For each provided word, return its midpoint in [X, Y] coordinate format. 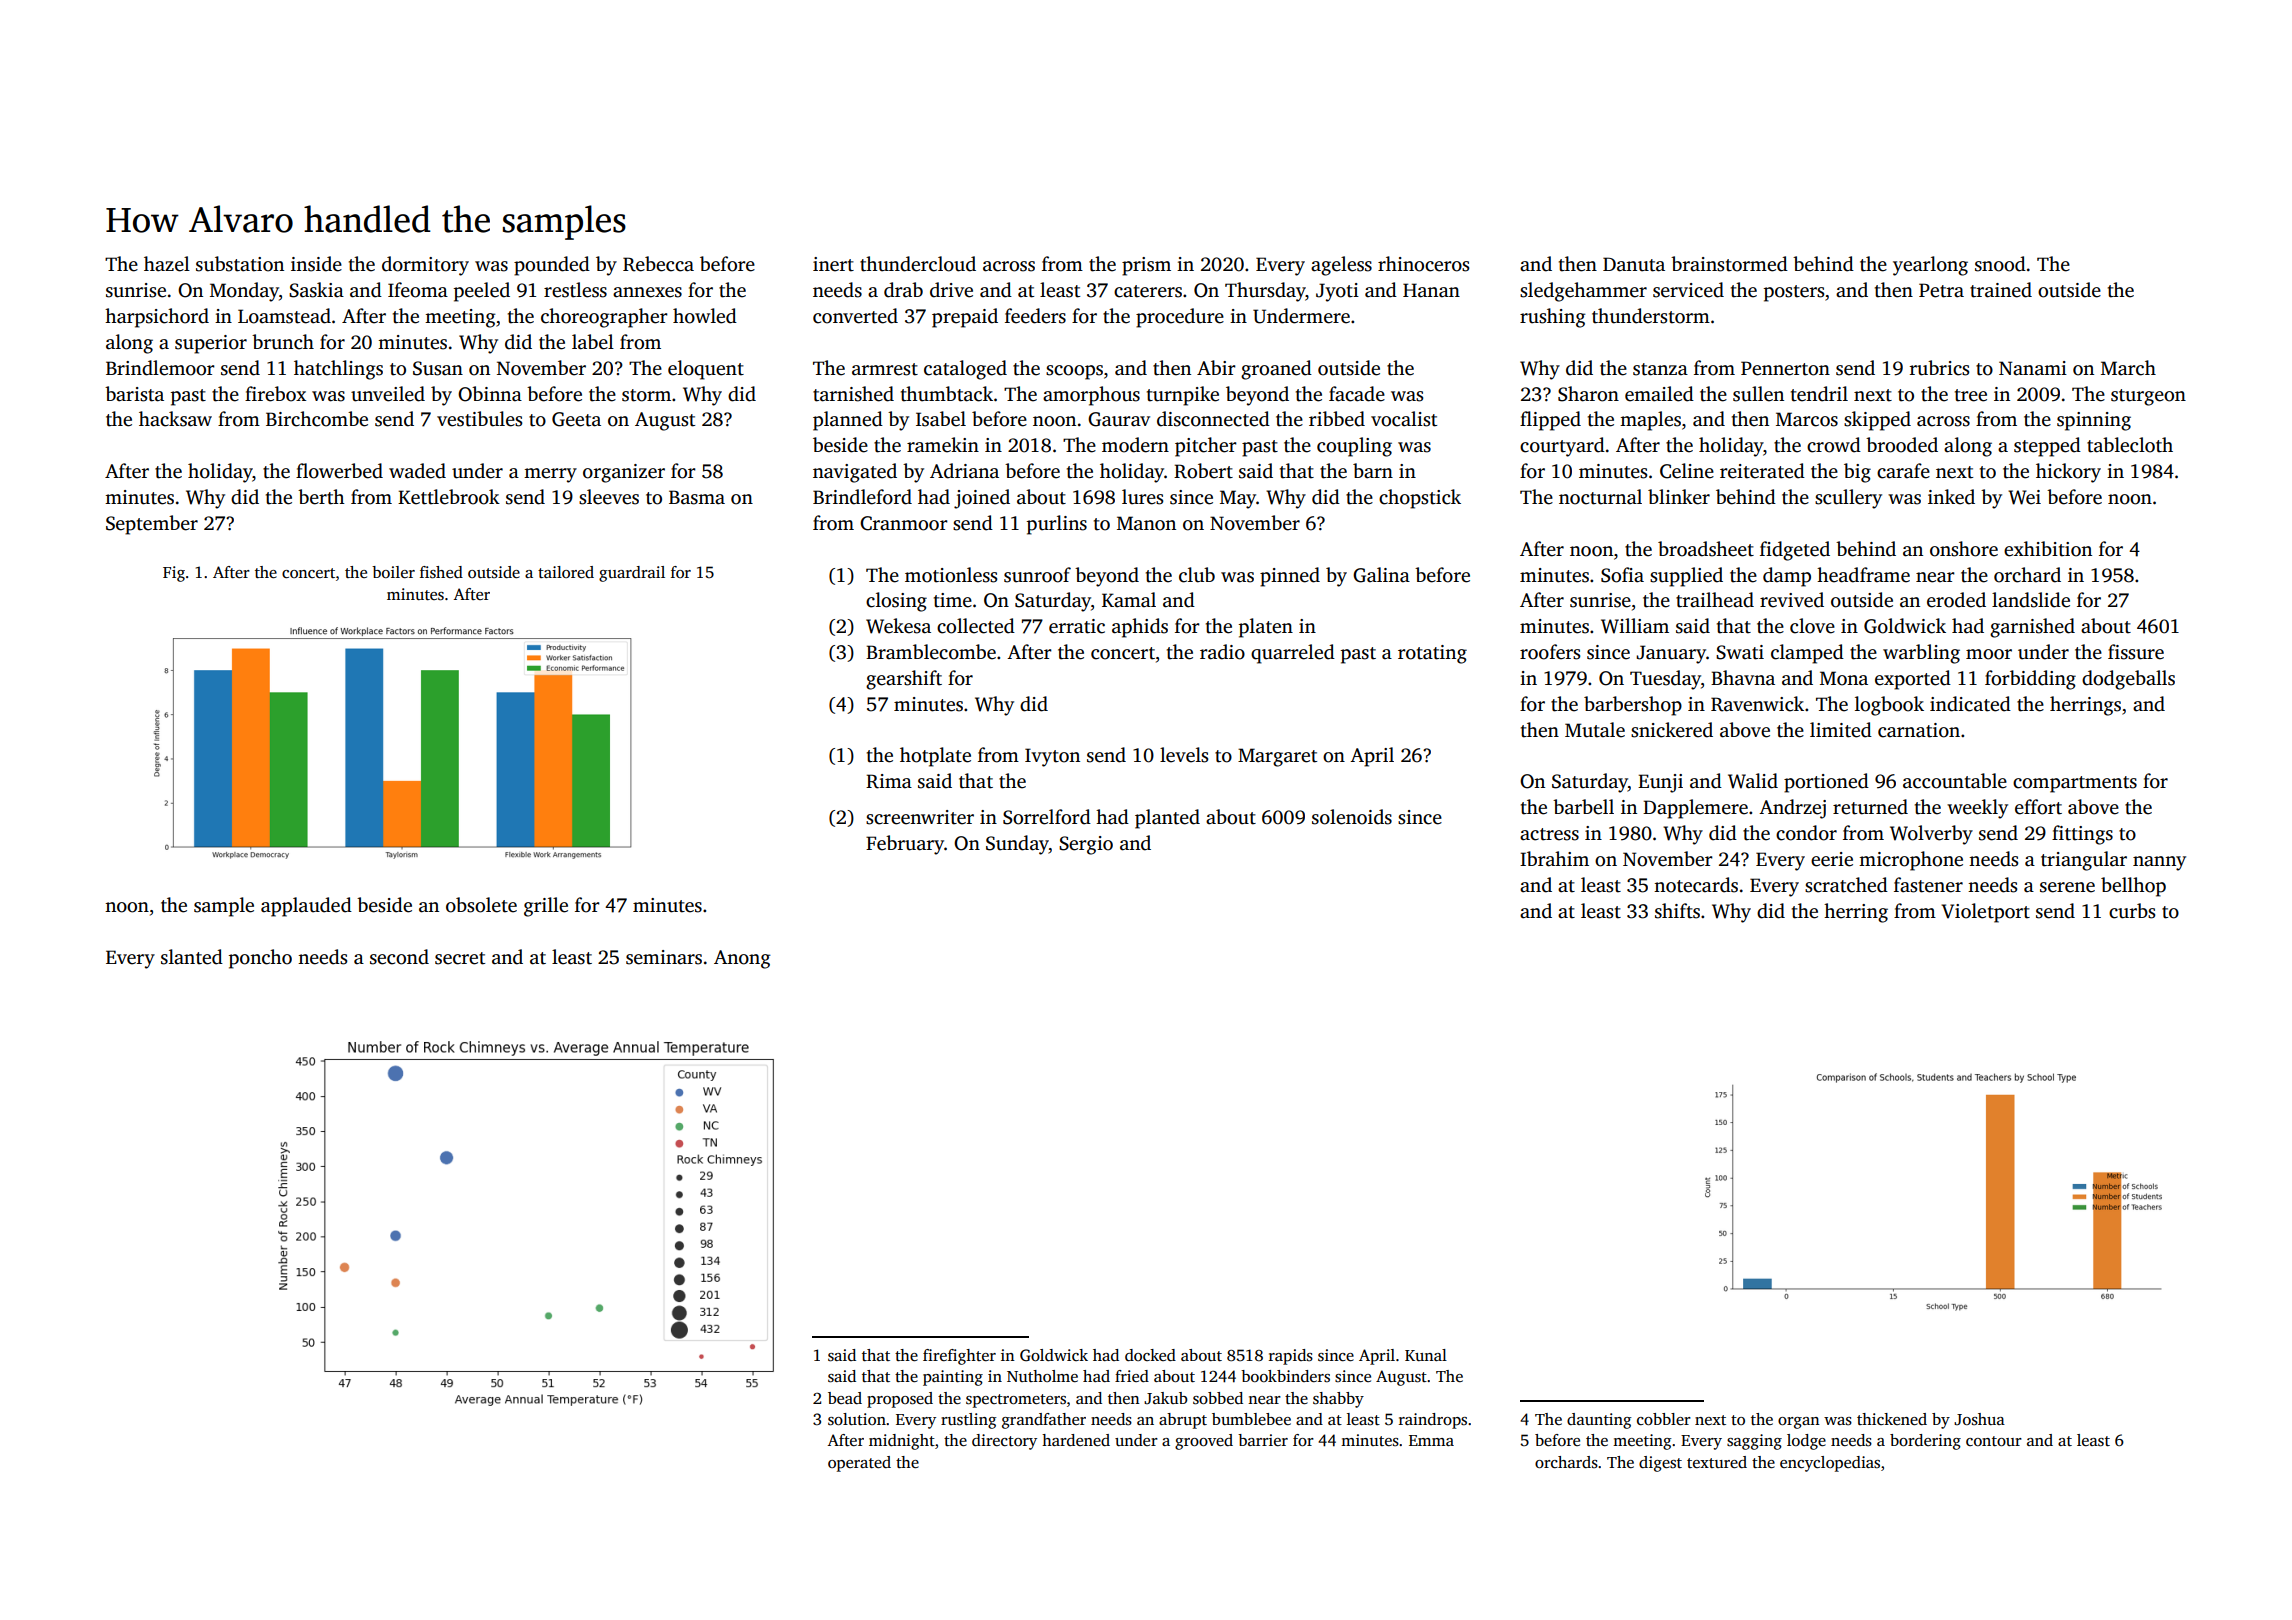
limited [1841, 730]
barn [1373, 471]
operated [859, 1464]
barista [134, 394]
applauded [306, 907]
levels [1184, 755]
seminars [664, 957]
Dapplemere [1695, 809]
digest [1660, 1464]
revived [1792, 600]
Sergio [1086, 845]
